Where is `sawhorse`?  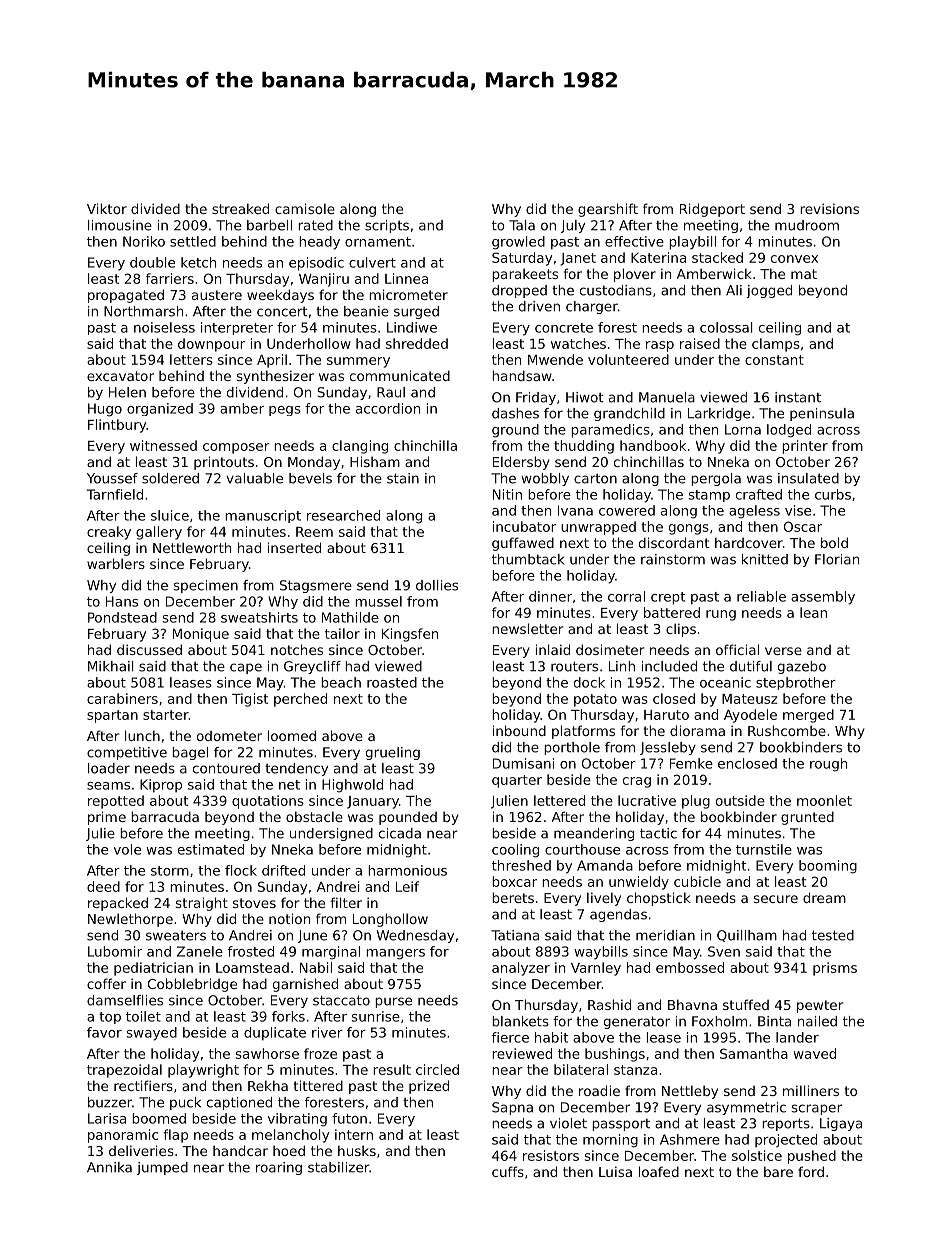
sawhorse is located at coordinates (267, 1053).
